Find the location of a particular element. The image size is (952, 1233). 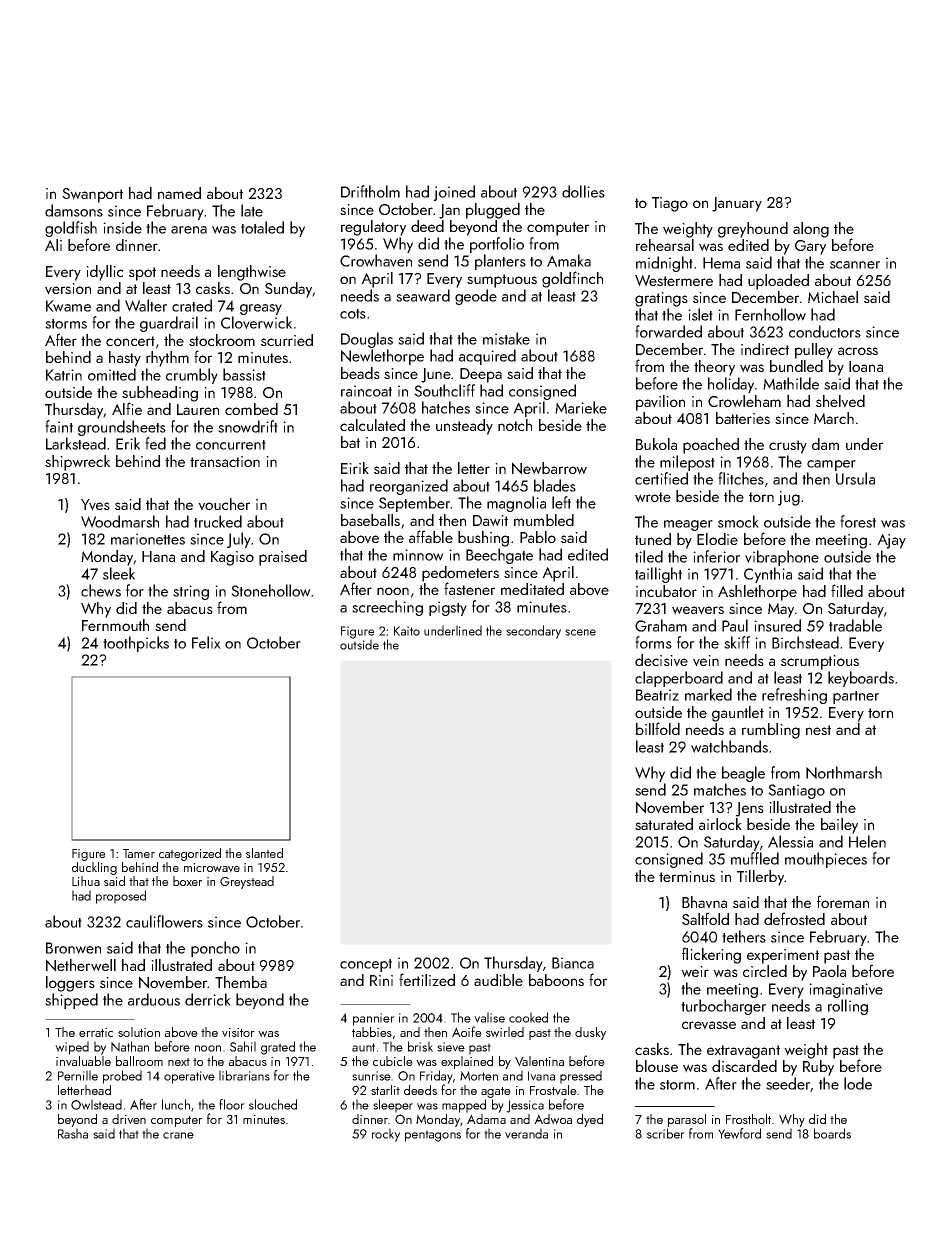

Rasha is located at coordinates (73, 1133).
